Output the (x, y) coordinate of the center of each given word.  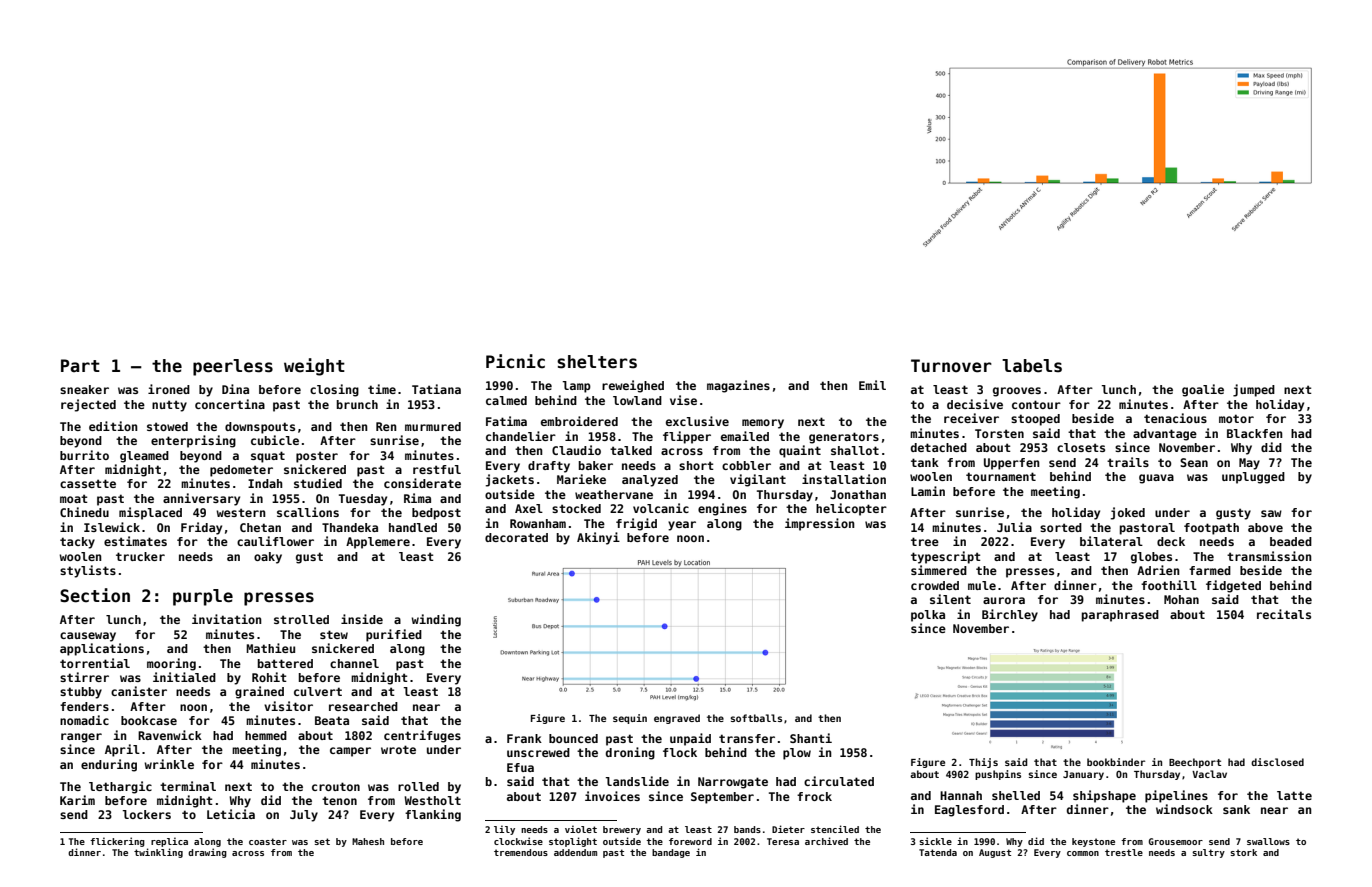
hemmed (266, 735)
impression (820, 524)
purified (394, 635)
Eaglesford (969, 811)
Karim (77, 800)
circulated (839, 781)
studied (318, 483)
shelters (597, 362)
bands (747, 829)
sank (1236, 809)
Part (80, 365)
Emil (872, 385)
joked (1128, 513)
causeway (88, 637)
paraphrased (1120, 616)
